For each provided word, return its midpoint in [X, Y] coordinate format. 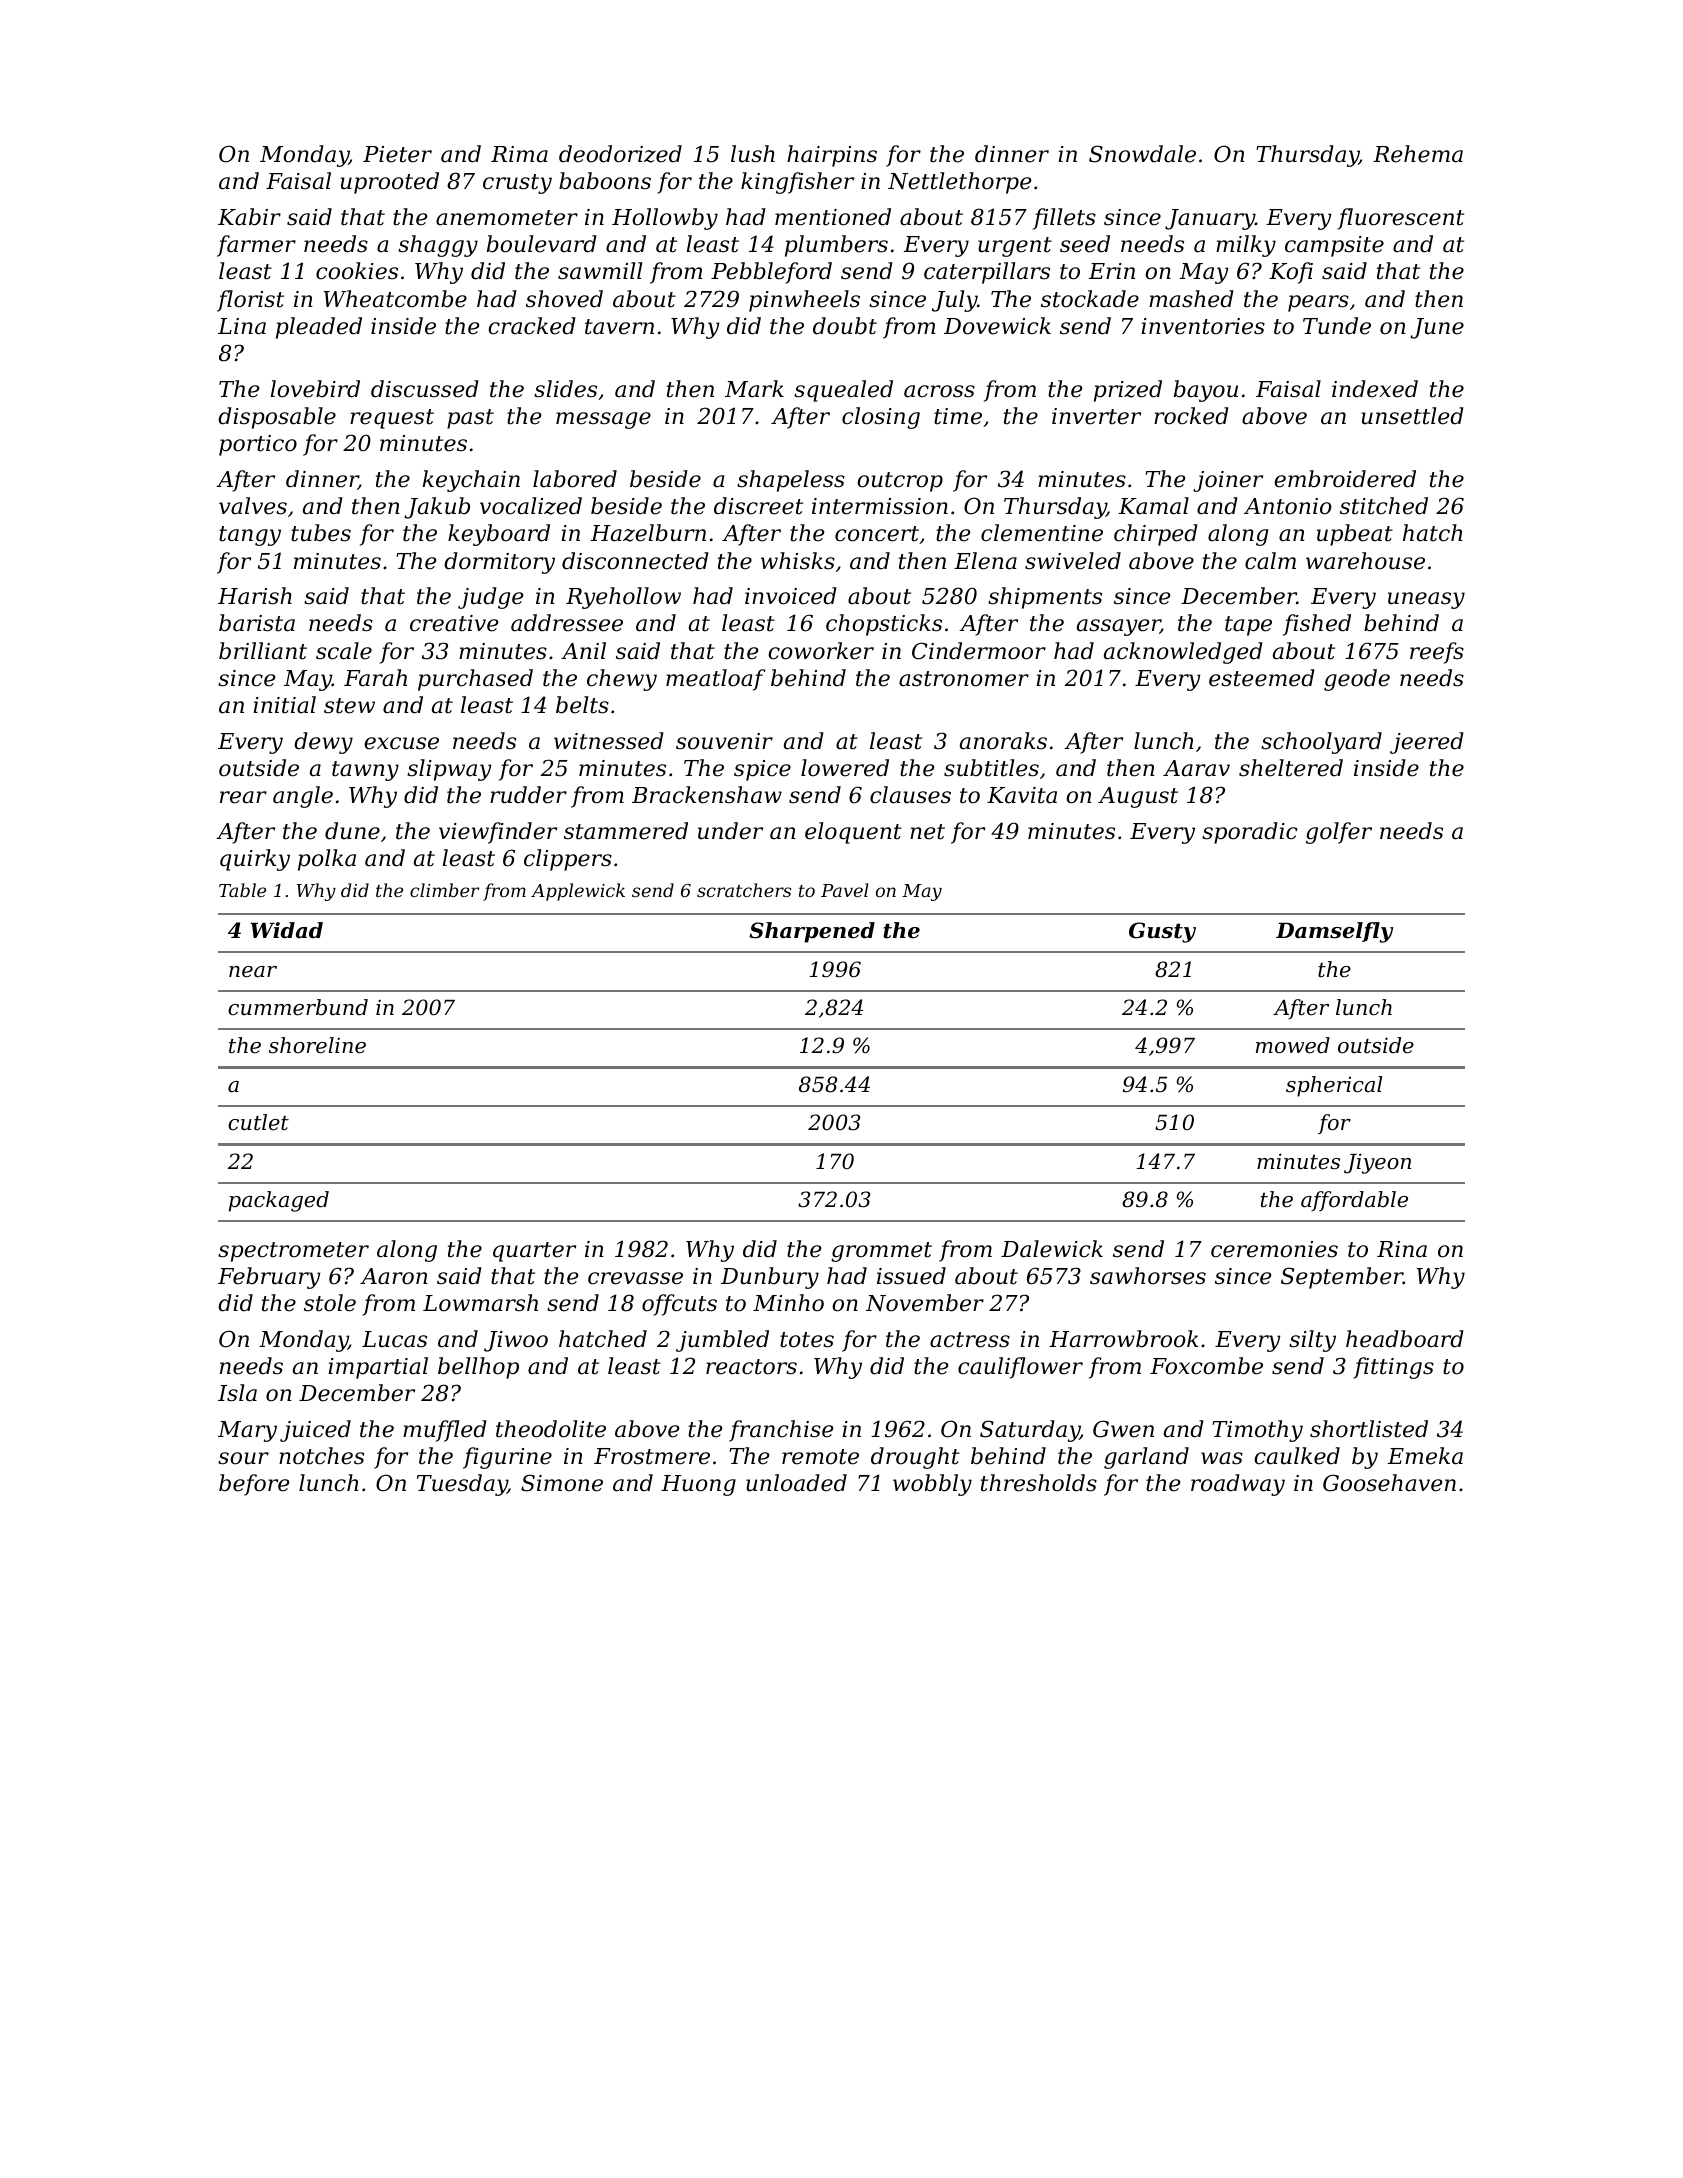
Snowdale [1142, 154]
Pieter [397, 154]
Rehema [1418, 154]
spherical [1334, 1086]
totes [807, 1340]
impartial [378, 1368]
